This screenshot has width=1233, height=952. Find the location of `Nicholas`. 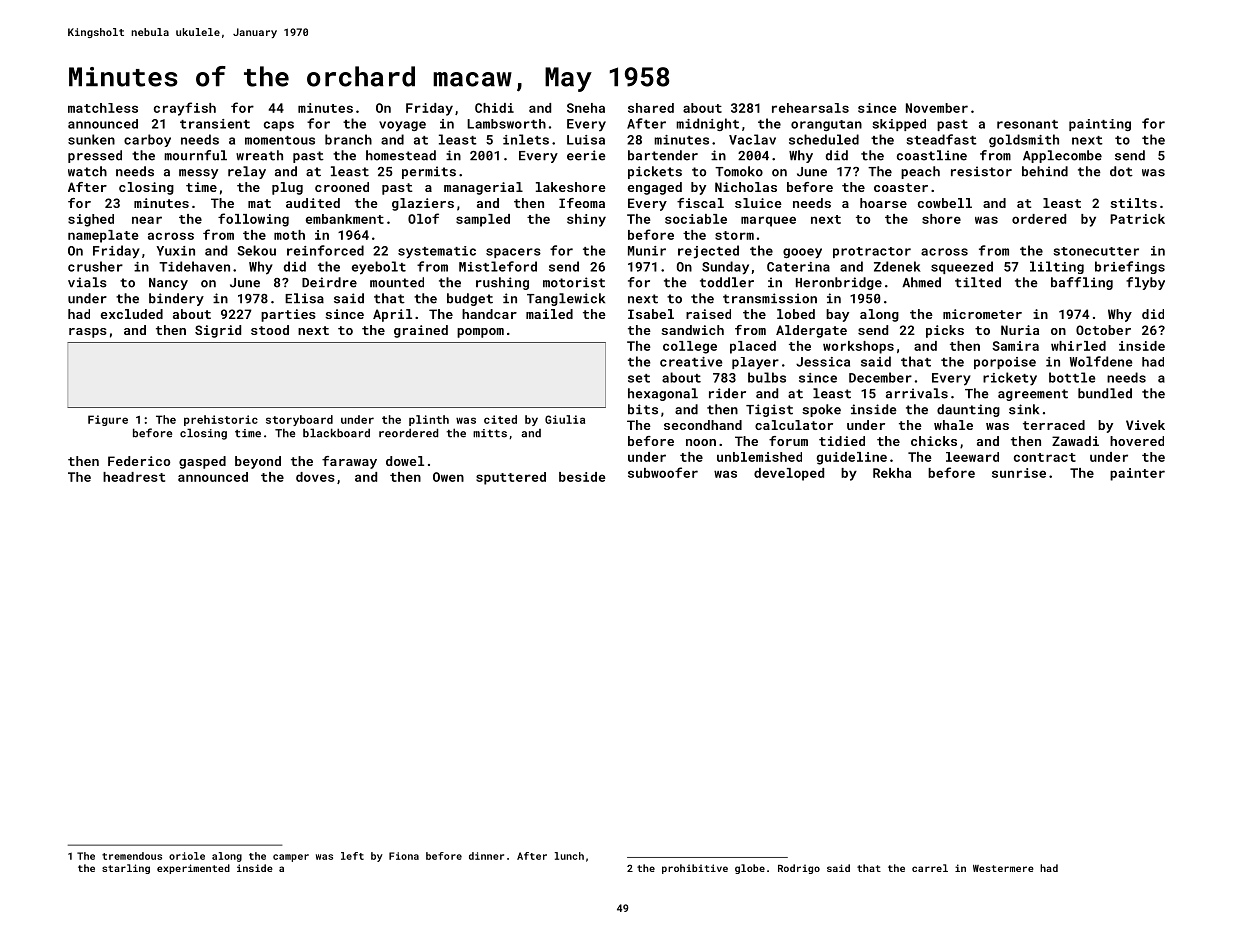

Nicholas is located at coordinates (746, 187).
